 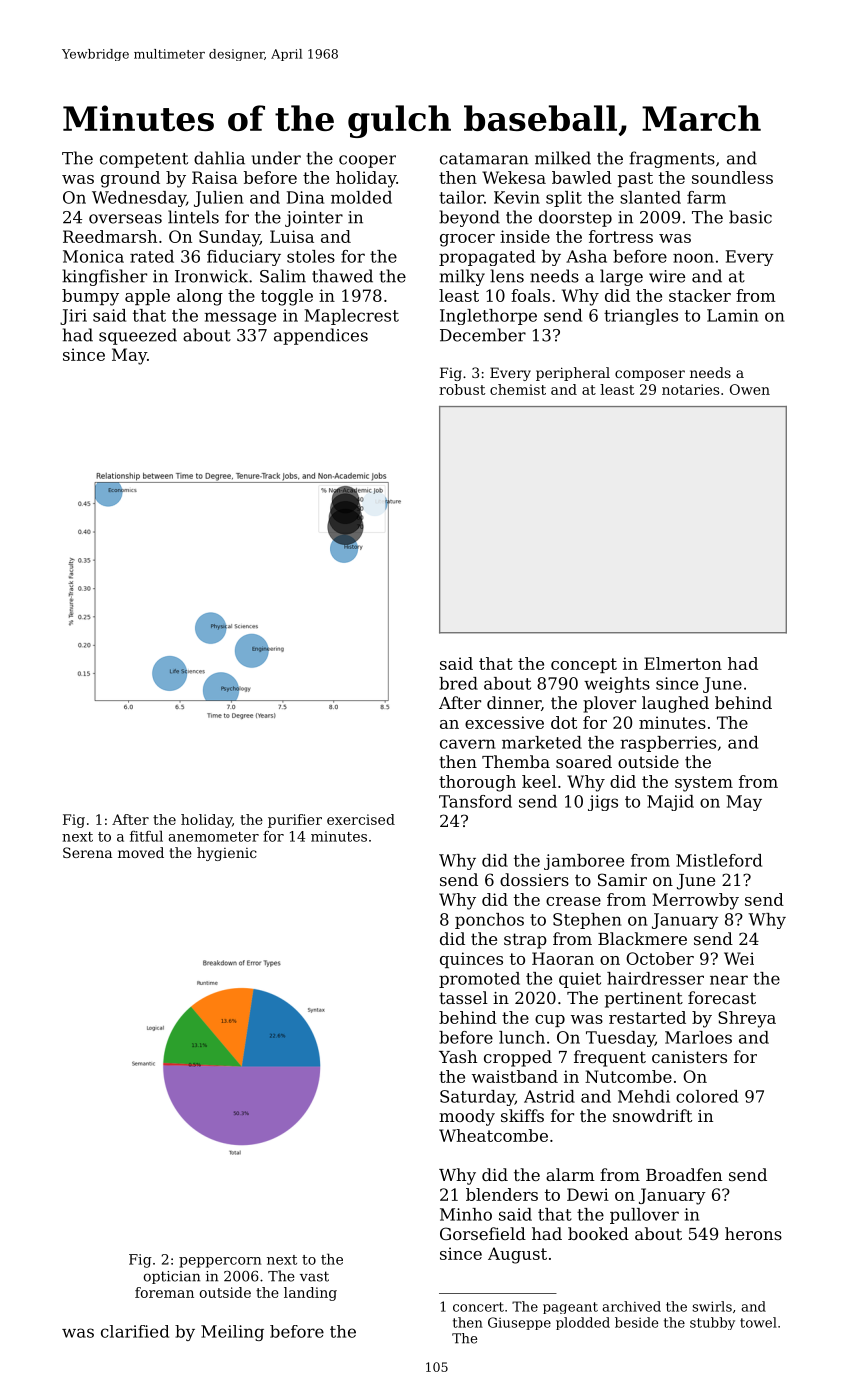 What do you see at coordinates (144, 160) in the document?
I see `competent` at bounding box center [144, 160].
